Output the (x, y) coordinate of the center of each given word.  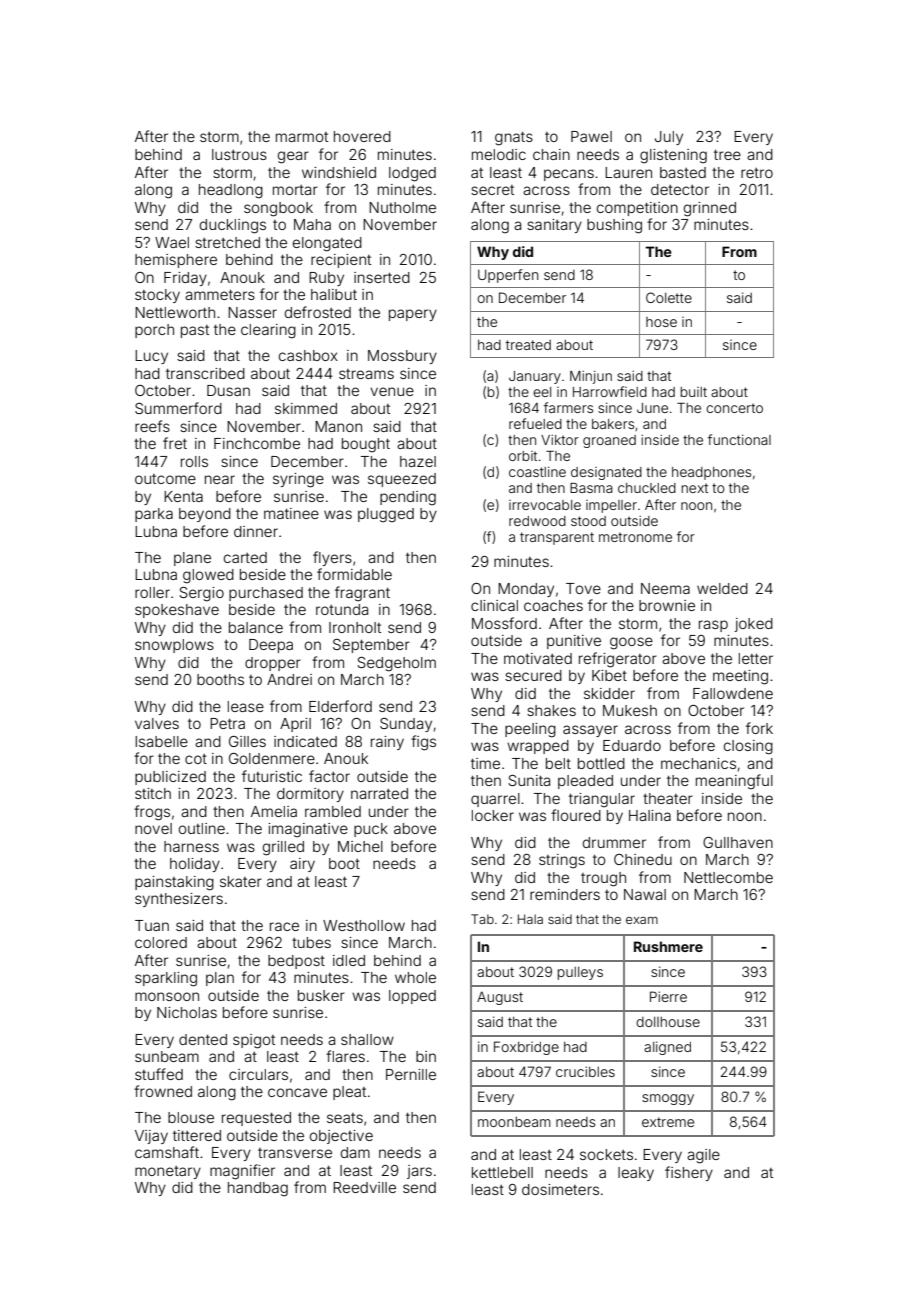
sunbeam (167, 1056)
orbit (523, 456)
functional (739, 439)
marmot (302, 137)
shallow (367, 1039)
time (485, 763)
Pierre (668, 996)
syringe (298, 480)
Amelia (274, 811)
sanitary (554, 226)
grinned (710, 209)
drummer (614, 842)
